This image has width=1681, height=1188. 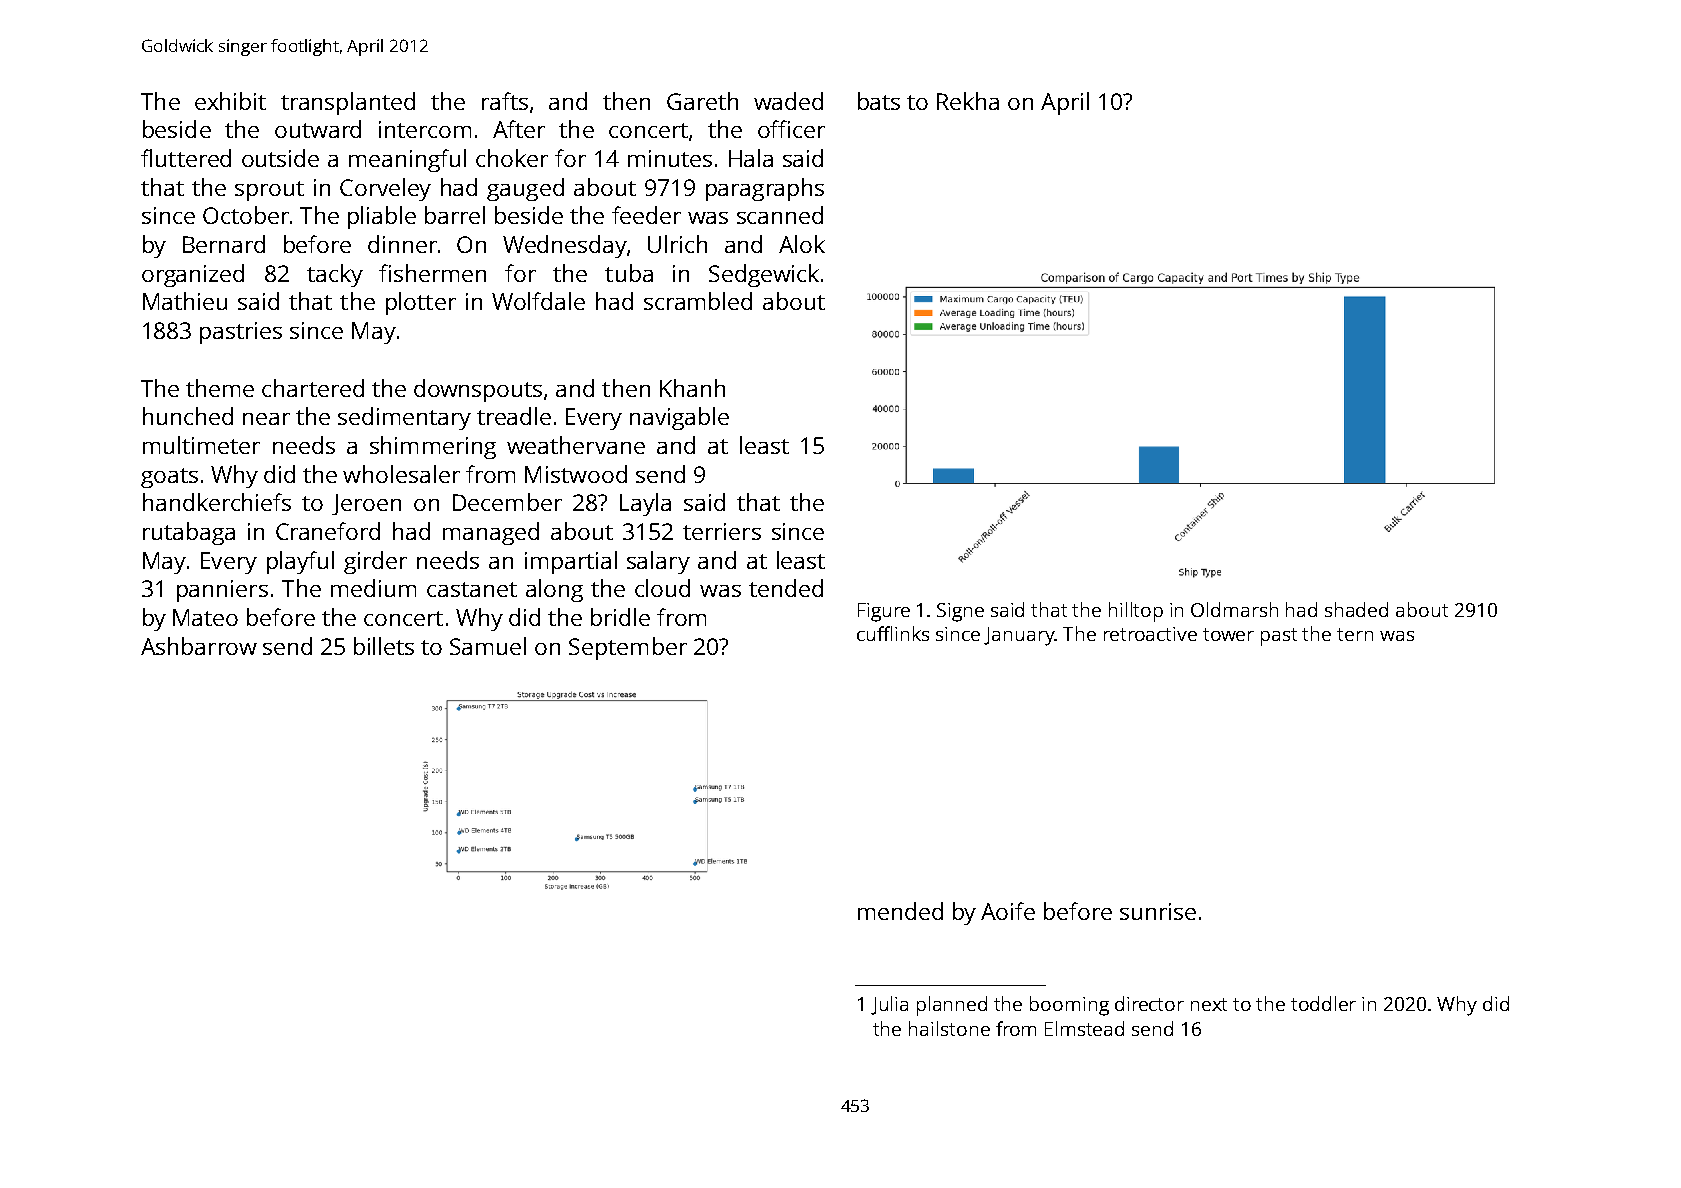 I want to click on bats, so click(x=879, y=101).
